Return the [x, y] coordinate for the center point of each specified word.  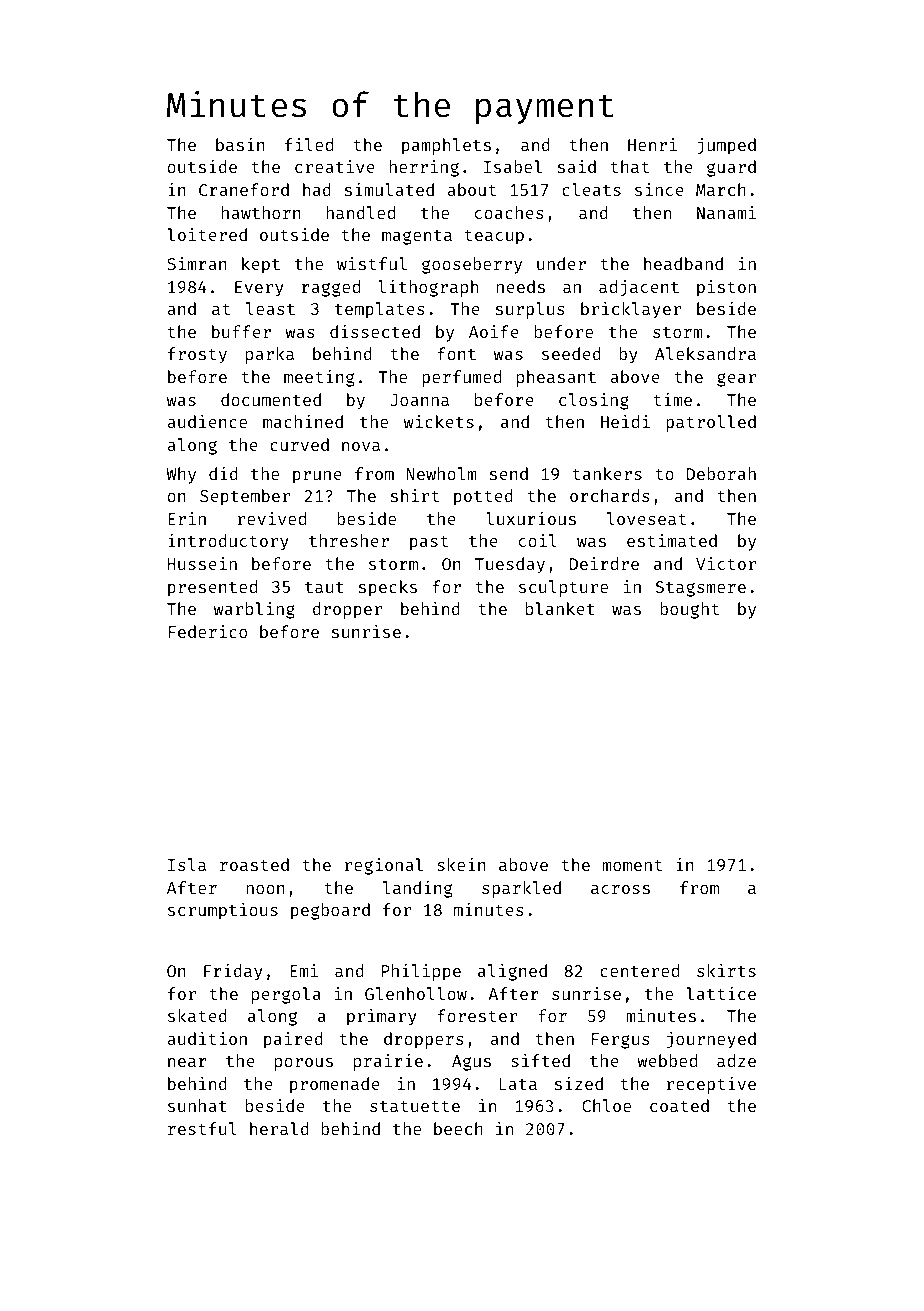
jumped [726, 146]
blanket [560, 608]
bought [689, 610]
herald [279, 1128]
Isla [187, 864]
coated [679, 1105]
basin [240, 144]
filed [309, 144]
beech [458, 1128]
